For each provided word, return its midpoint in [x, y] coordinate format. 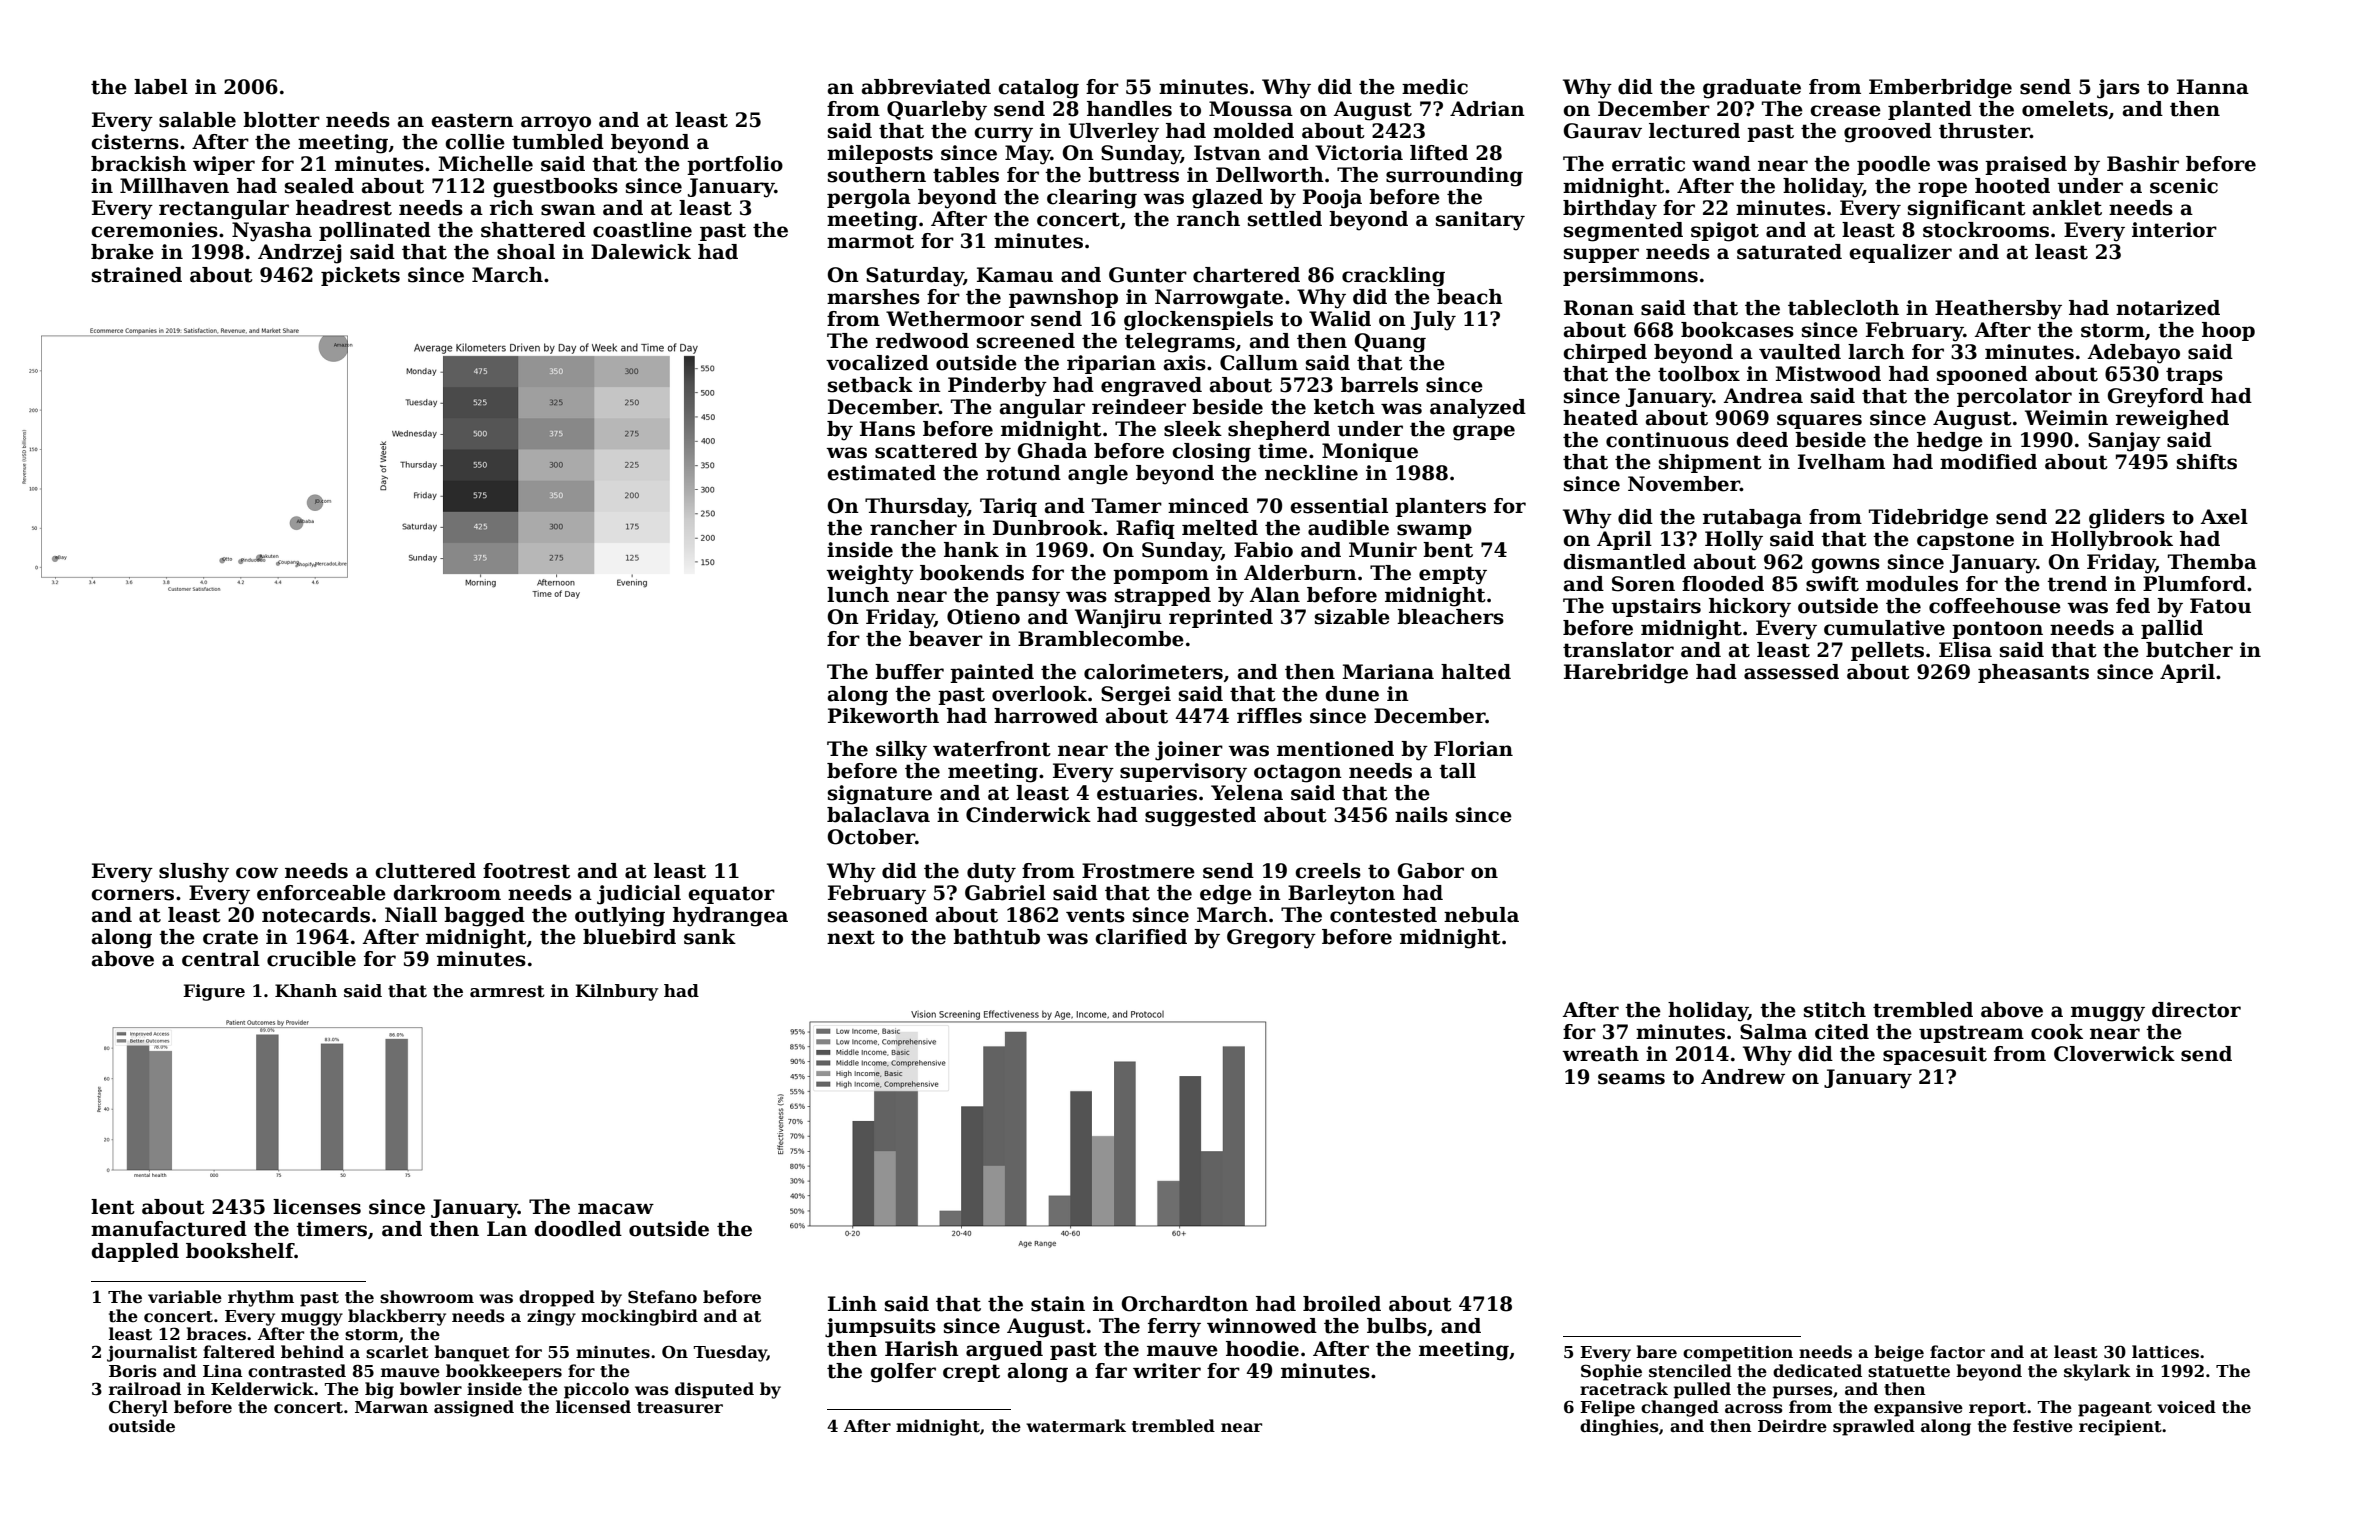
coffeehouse [1995, 606]
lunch [858, 595]
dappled [135, 1252]
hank [971, 550]
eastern [472, 120]
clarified [1141, 937]
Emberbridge [1940, 89]
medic [1435, 87]
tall [1457, 771]
